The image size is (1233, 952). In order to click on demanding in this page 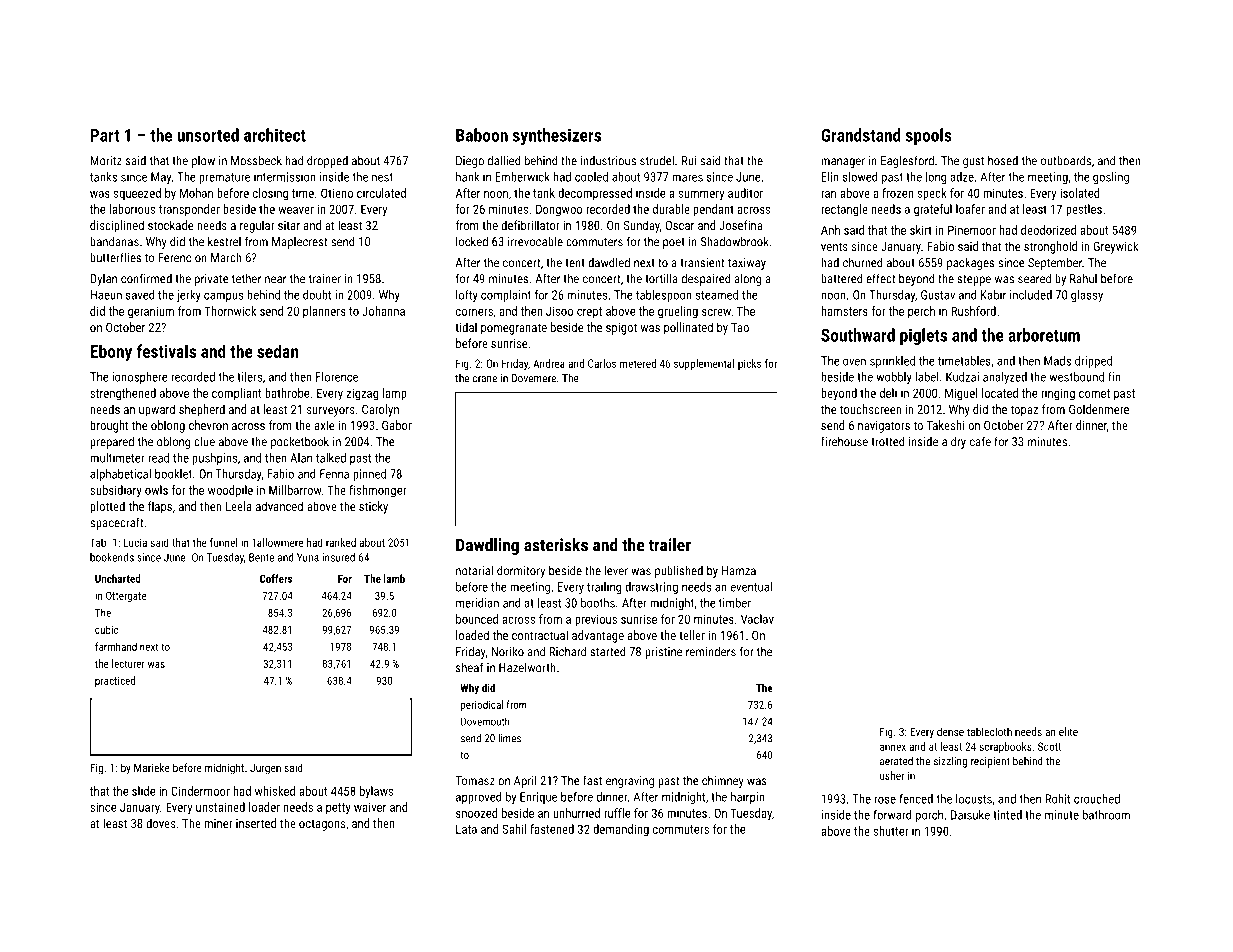, I will do `click(621, 830)`.
